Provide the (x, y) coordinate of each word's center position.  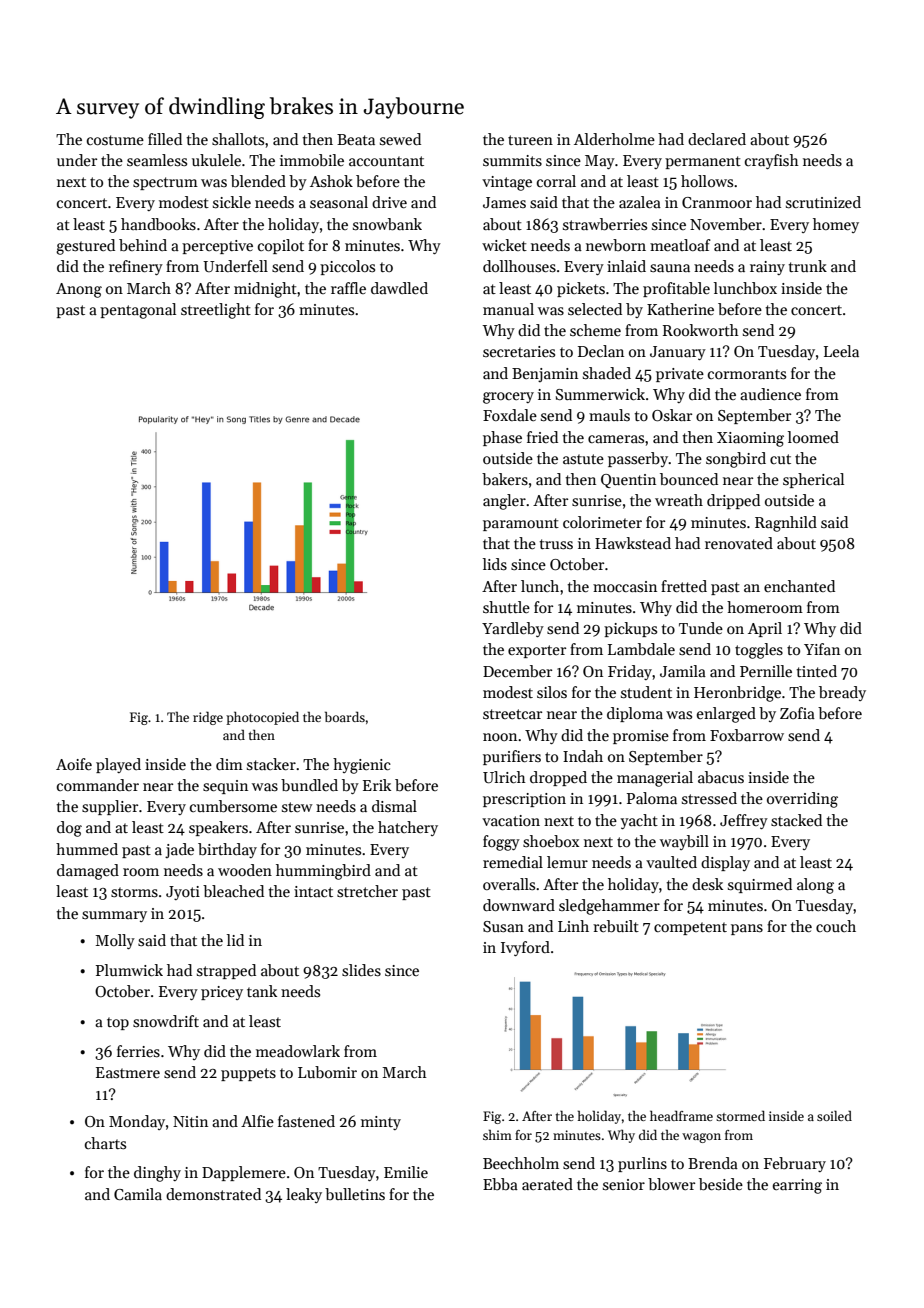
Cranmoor (717, 202)
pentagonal (138, 311)
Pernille (766, 671)
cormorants (747, 374)
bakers (505, 479)
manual (508, 309)
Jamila (683, 671)
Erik (377, 785)
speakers (218, 828)
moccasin (625, 586)
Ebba (500, 1184)
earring (797, 1186)
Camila (138, 1194)
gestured (85, 247)
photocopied (262, 718)
